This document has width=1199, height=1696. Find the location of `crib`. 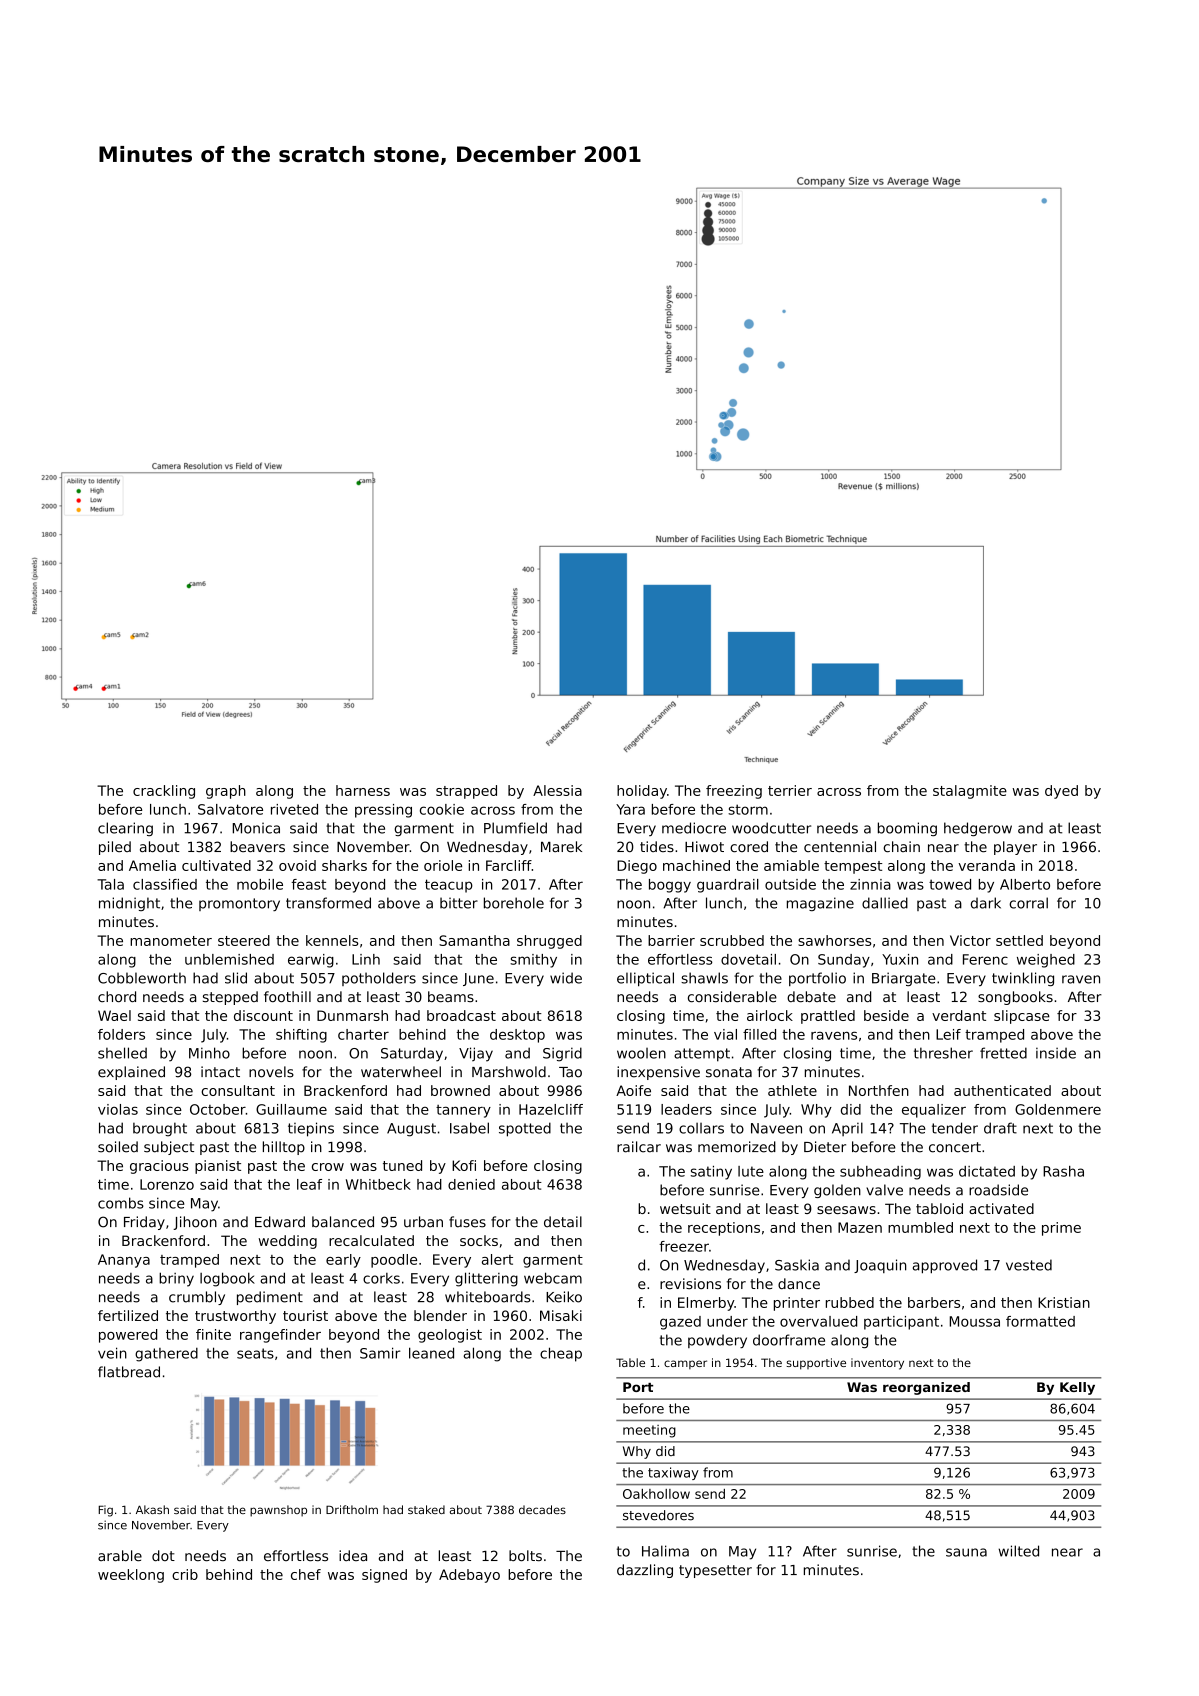

crib is located at coordinates (185, 1574).
